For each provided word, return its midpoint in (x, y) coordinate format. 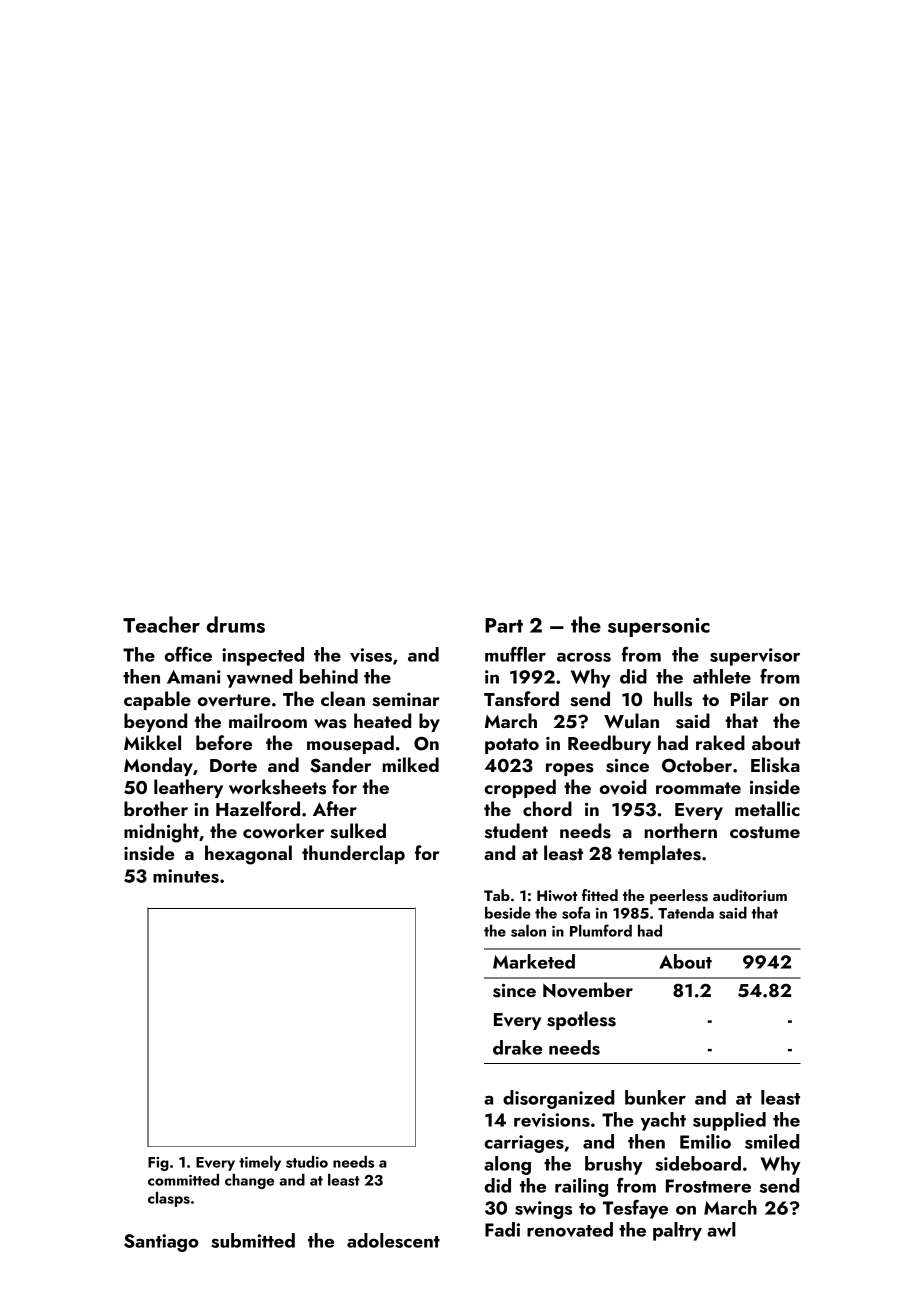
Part (504, 625)
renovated (570, 1229)
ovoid (623, 787)
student (516, 831)
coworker (283, 830)
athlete (722, 676)
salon (528, 931)
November (588, 990)
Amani (194, 677)
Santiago (161, 1243)
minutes (186, 876)
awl (721, 1229)
